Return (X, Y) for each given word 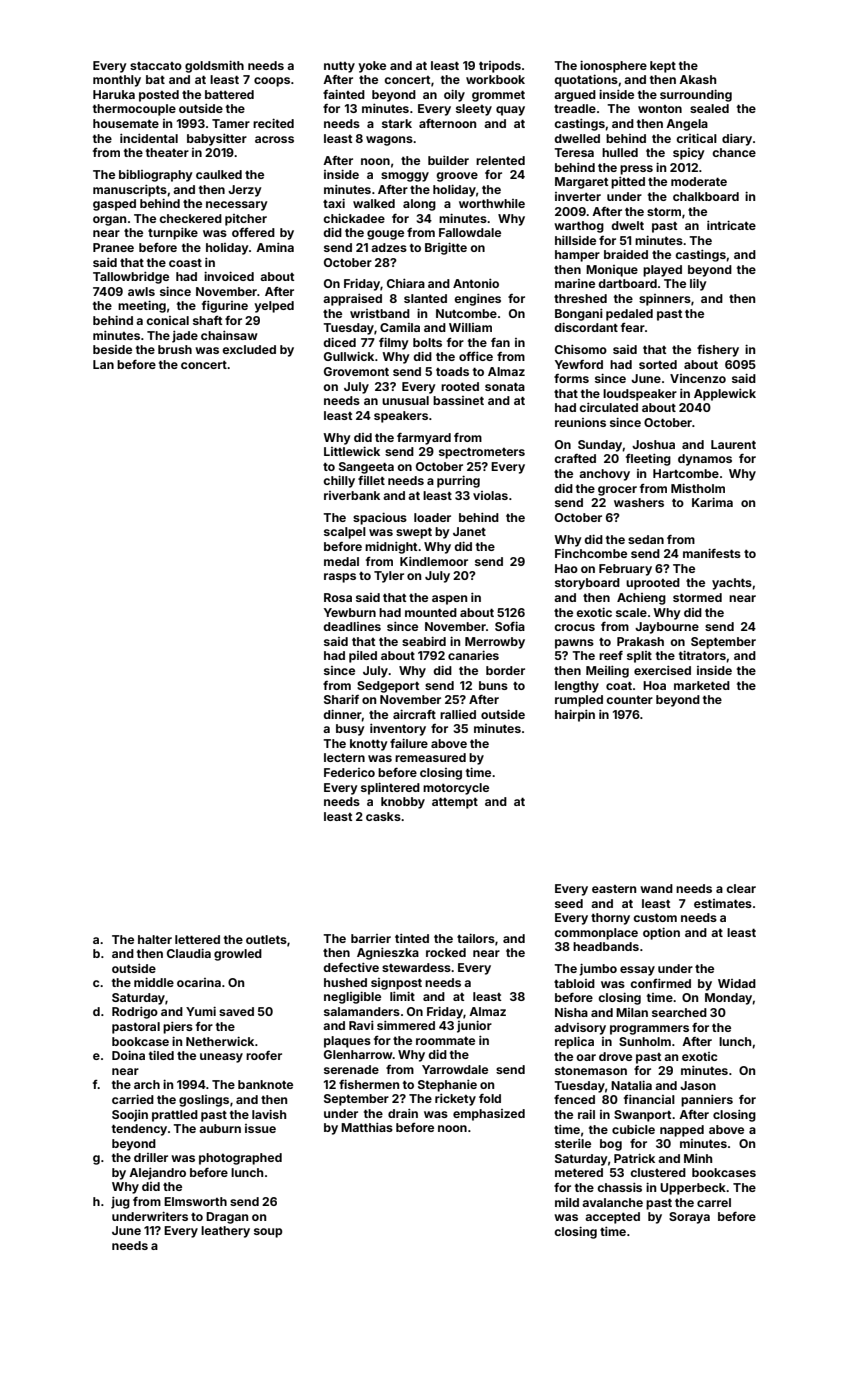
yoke (372, 67)
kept (663, 67)
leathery (225, 1232)
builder (448, 160)
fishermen (369, 1084)
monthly (117, 81)
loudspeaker (640, 395)
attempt (455, 803)
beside (112, 349)
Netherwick (220, 1041)
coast (185, 263)
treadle (575, 108)
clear (741, 888)
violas (490, 495)
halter (155, 939)
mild (567, 1202)
